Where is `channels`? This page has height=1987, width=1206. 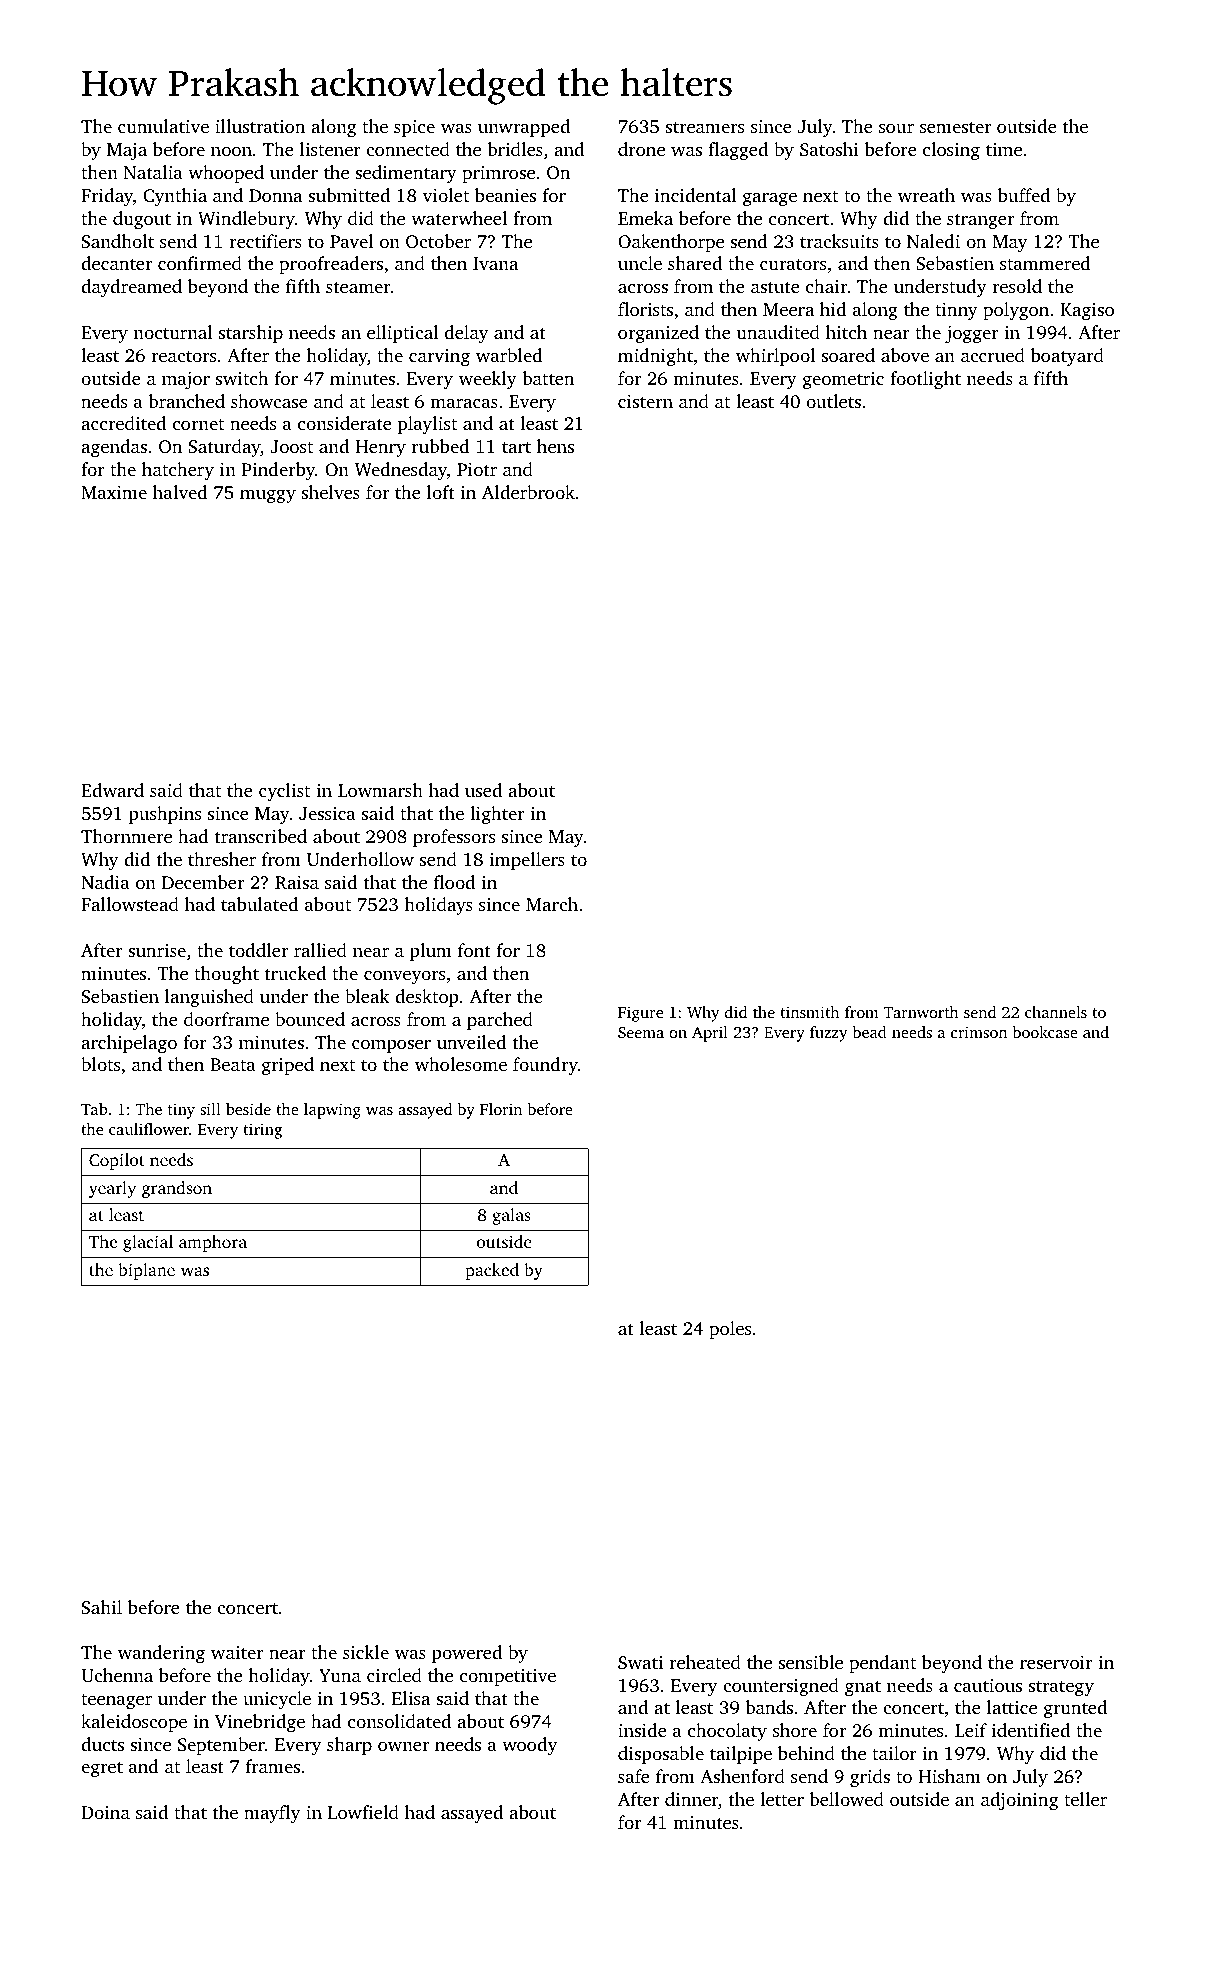
channels is located at coordinates (1056, 1012).
